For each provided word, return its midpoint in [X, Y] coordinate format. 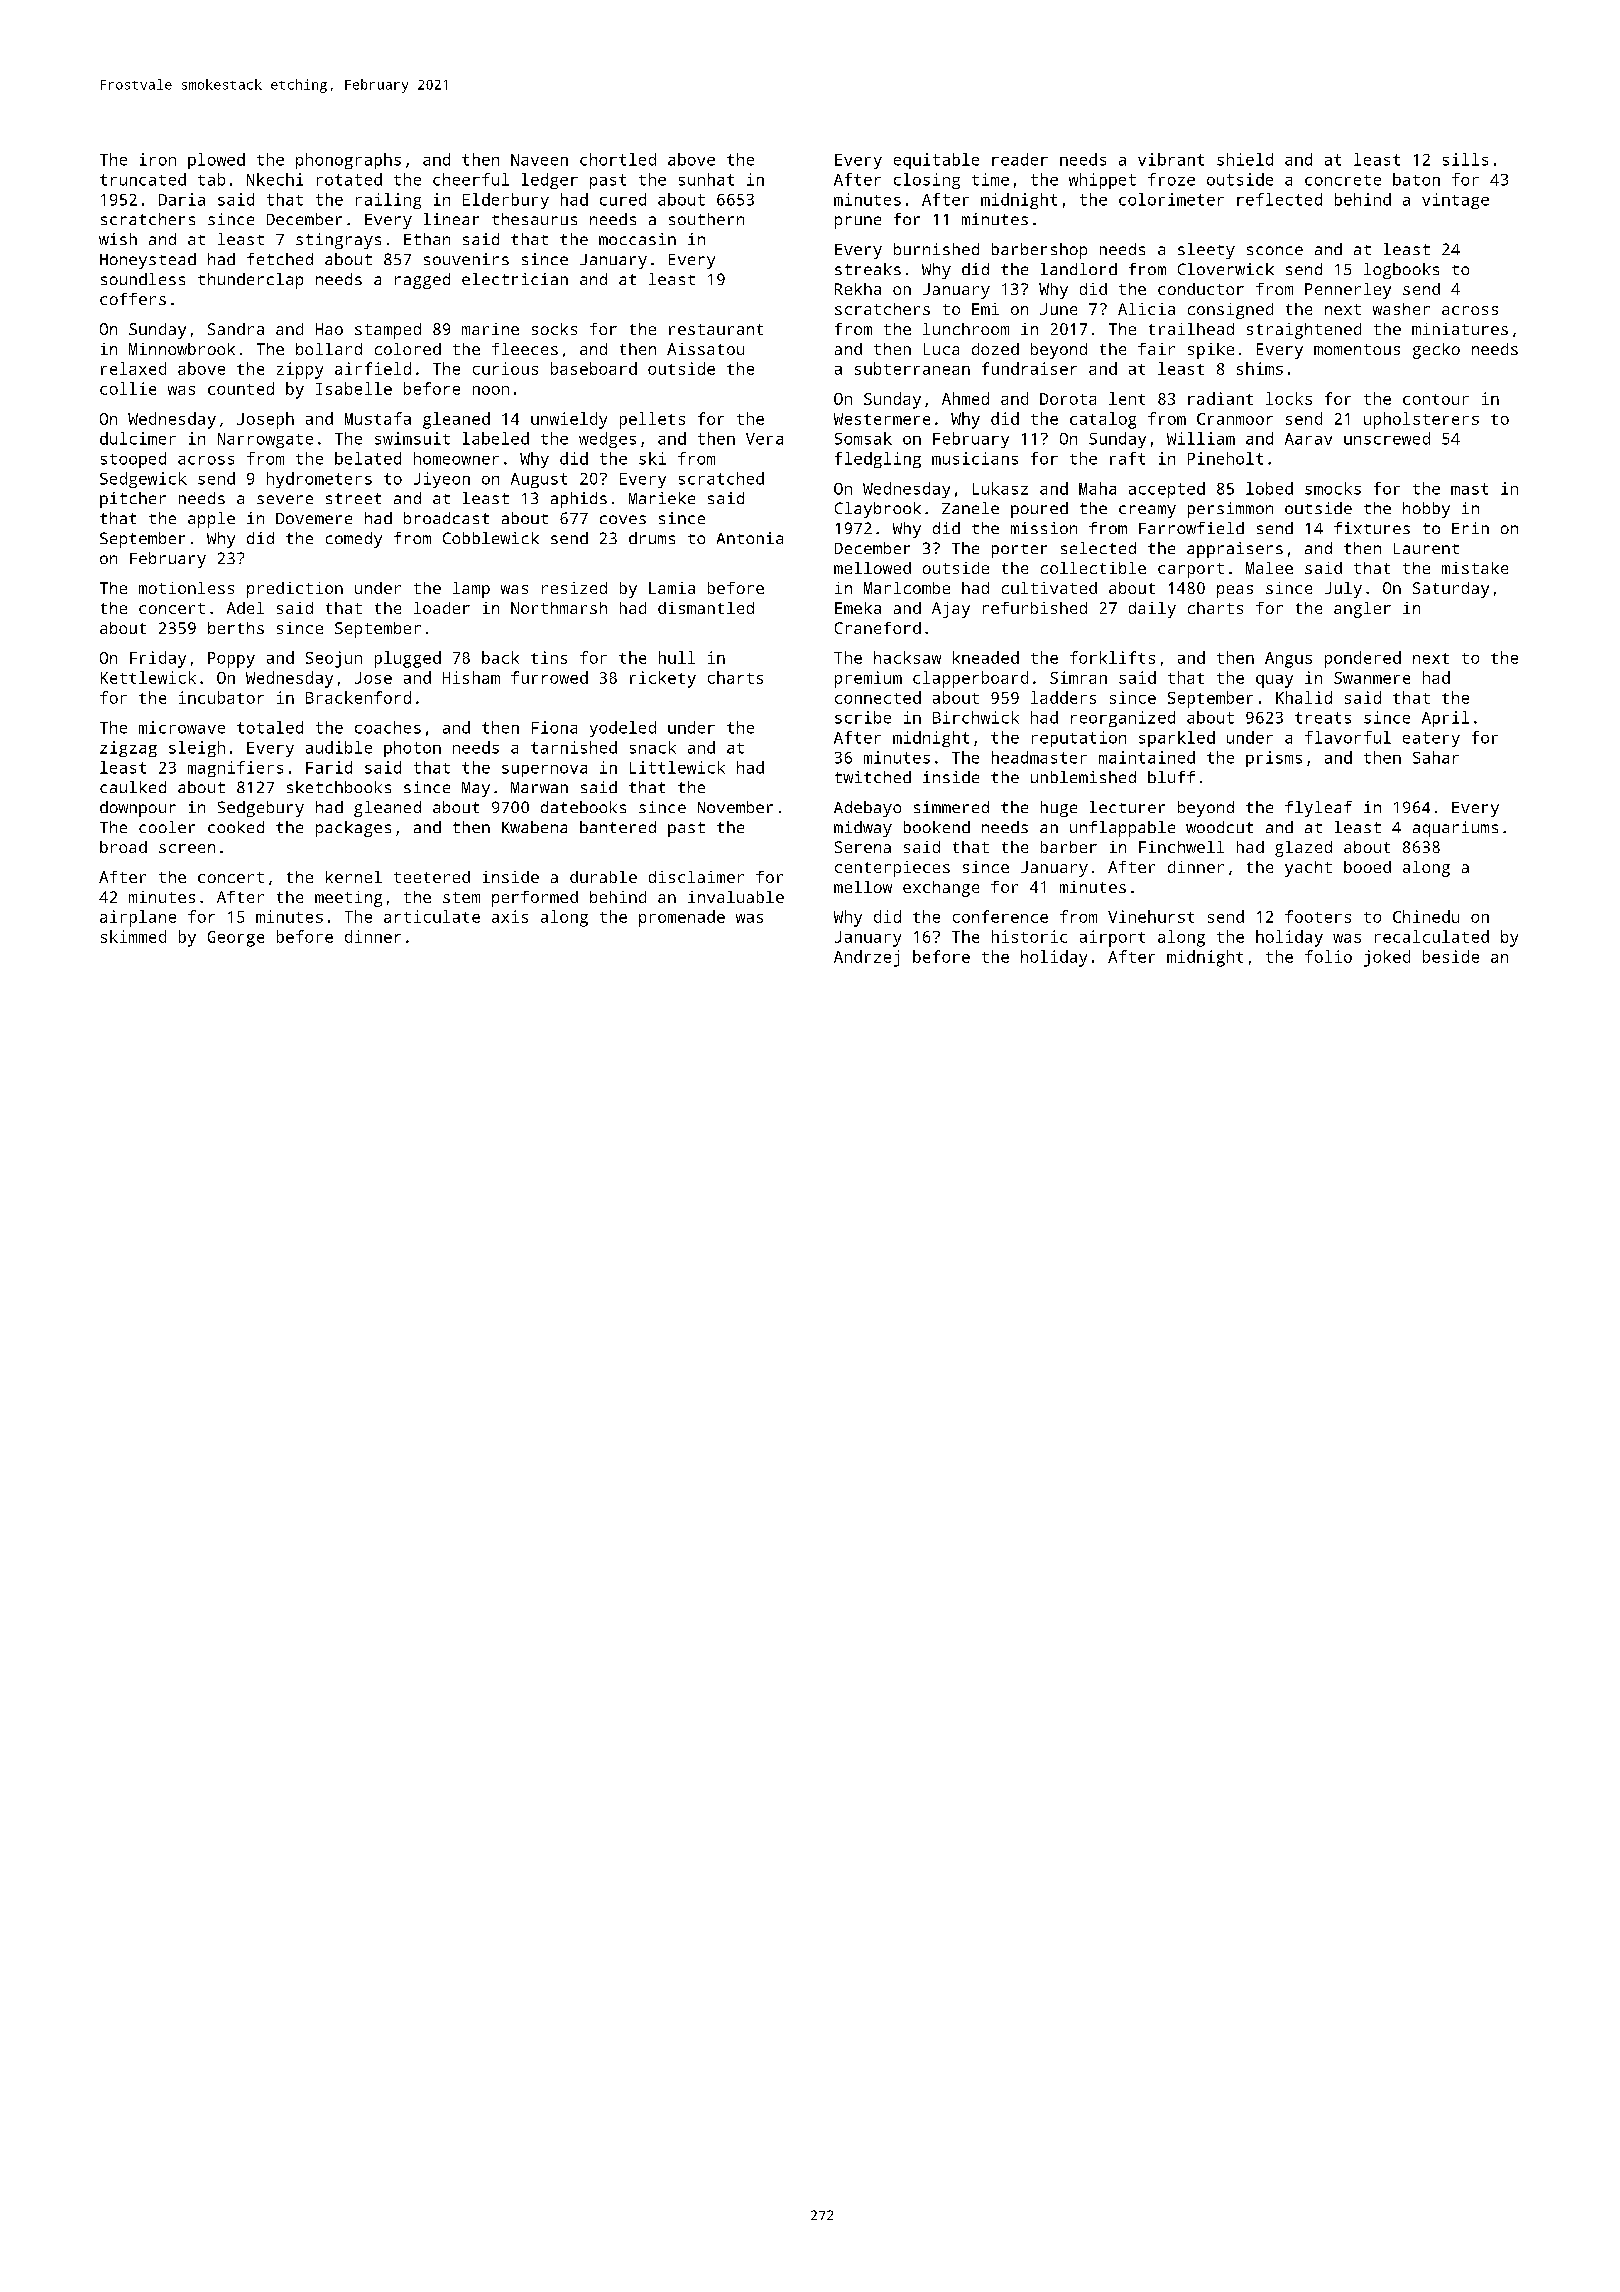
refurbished [1035, 608]
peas [1235, 591]
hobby [1426, 510]
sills [1465, 159]
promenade [682, 918]
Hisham [471, 677]
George [236, 939]
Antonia [750, 538]
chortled [618, 159]
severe [285, 499]
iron [158, 159]
